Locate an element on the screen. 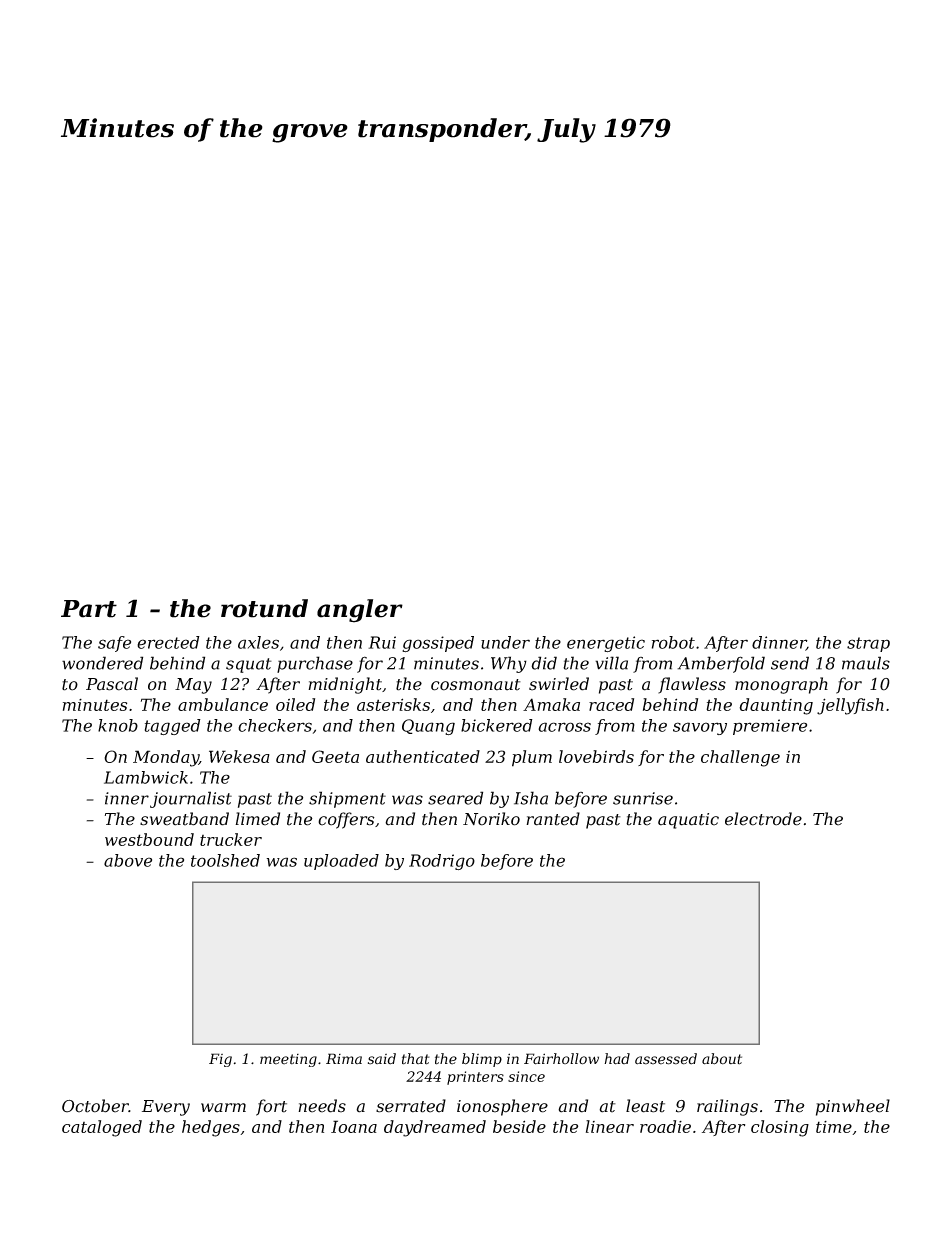 This screenshot has width=952, height=1233. said is located at coordinates (382, 1059).
